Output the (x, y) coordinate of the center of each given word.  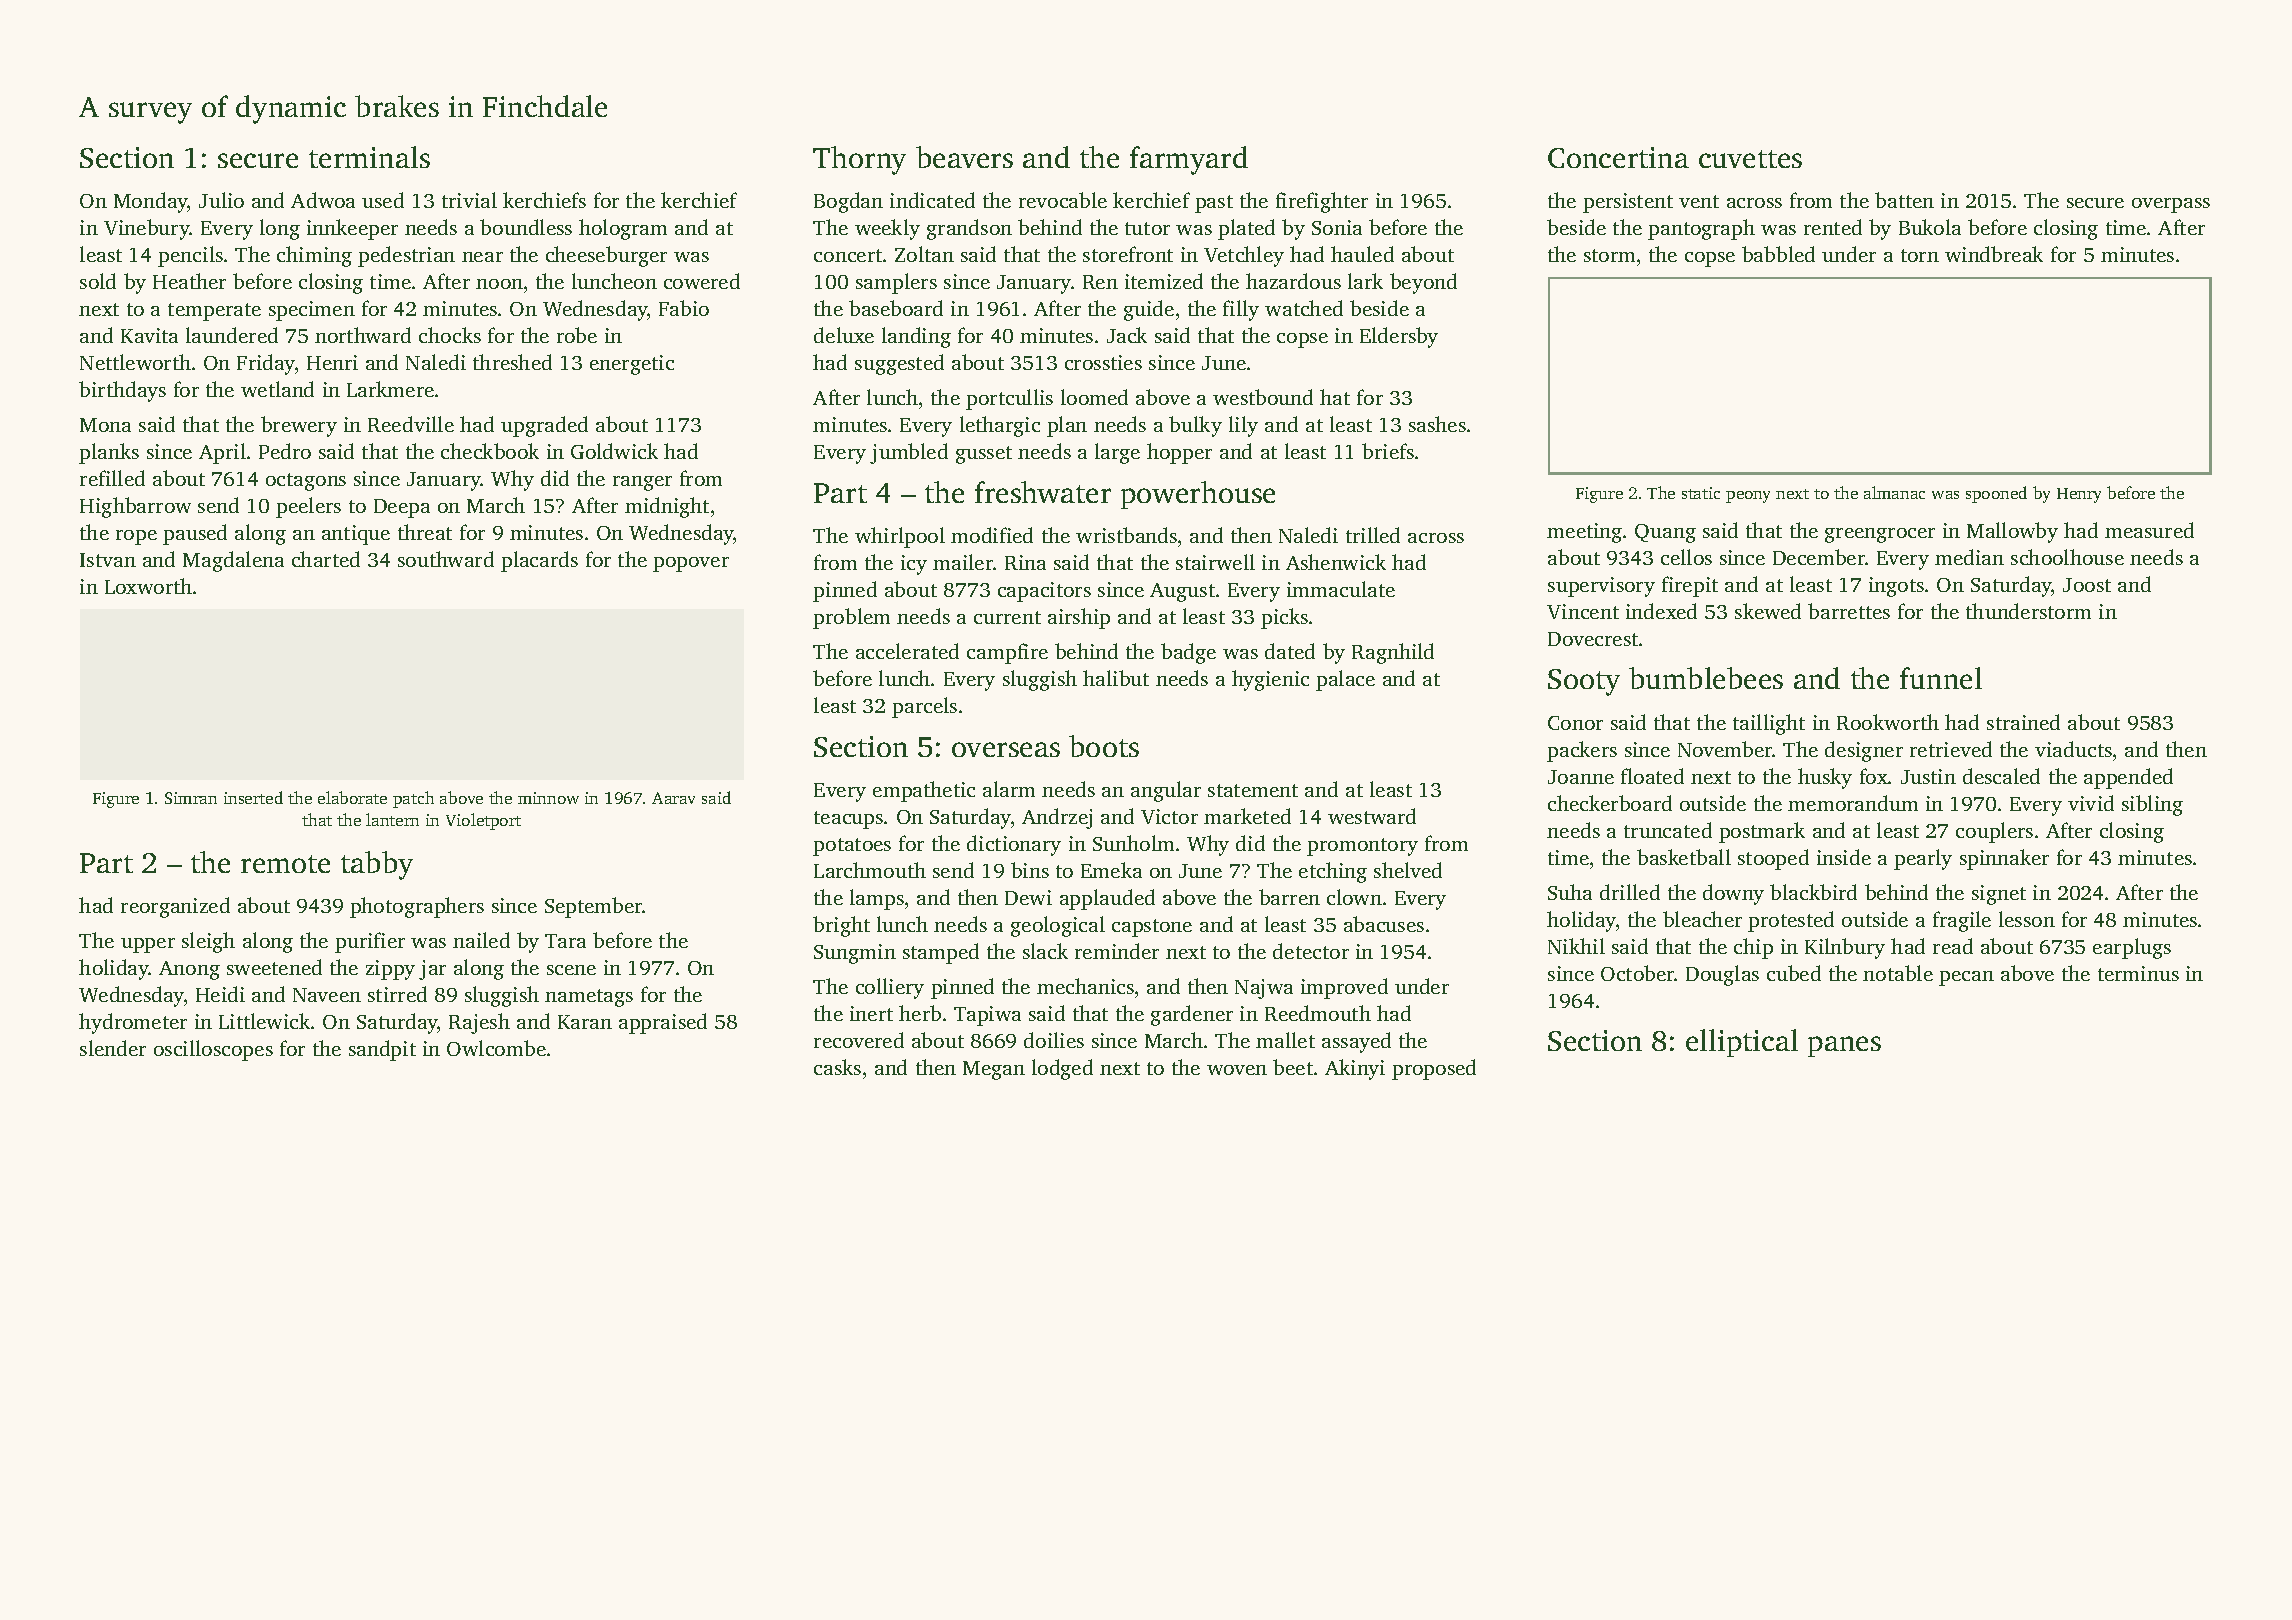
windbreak (1994, 254)
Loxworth (148, 586)
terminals (369, 157)
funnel (1941, 678)
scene (571, 970)
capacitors (1044, 592)
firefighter (1322, 202)
